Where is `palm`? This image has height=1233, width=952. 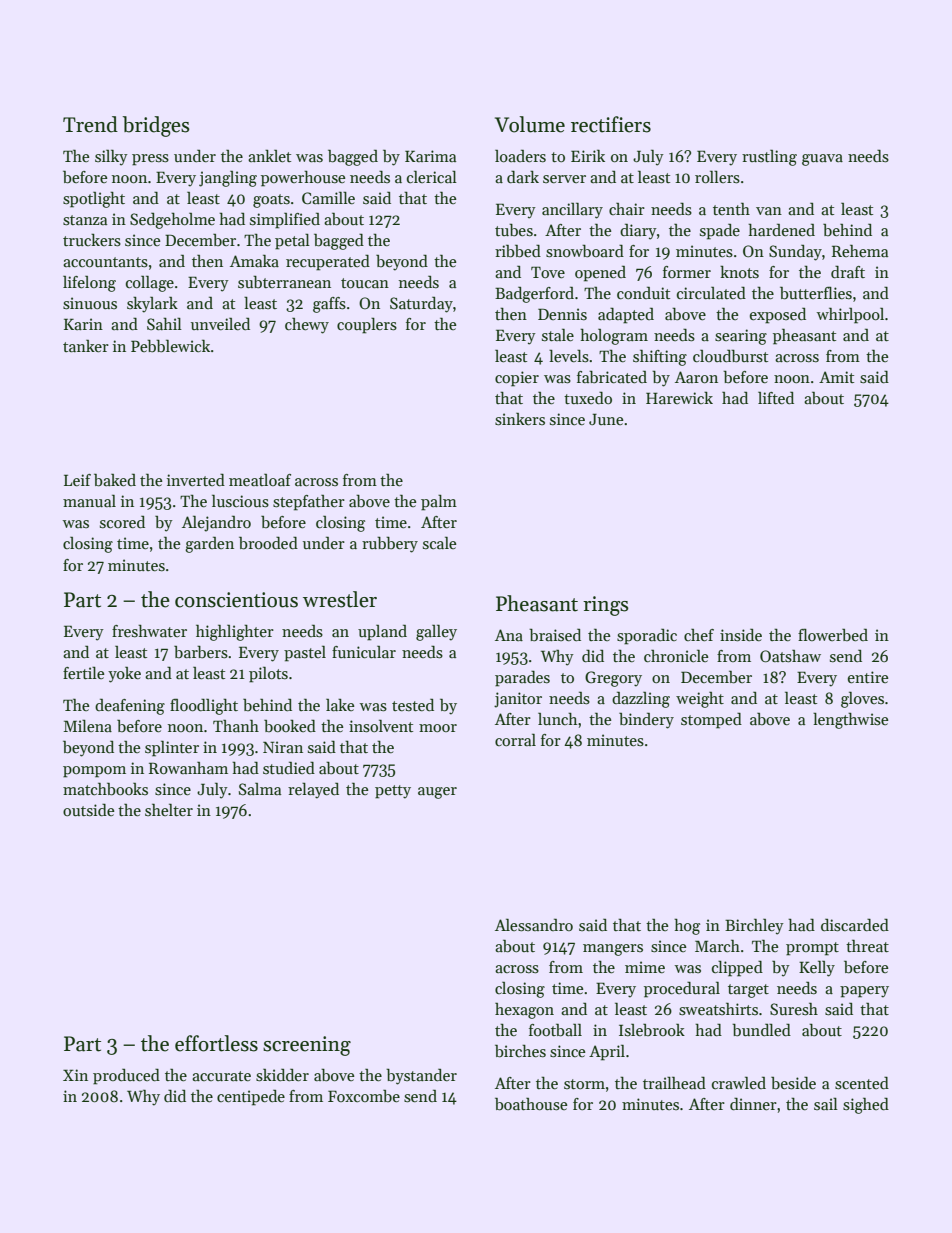 palm is located at coordinates (439, 502).
